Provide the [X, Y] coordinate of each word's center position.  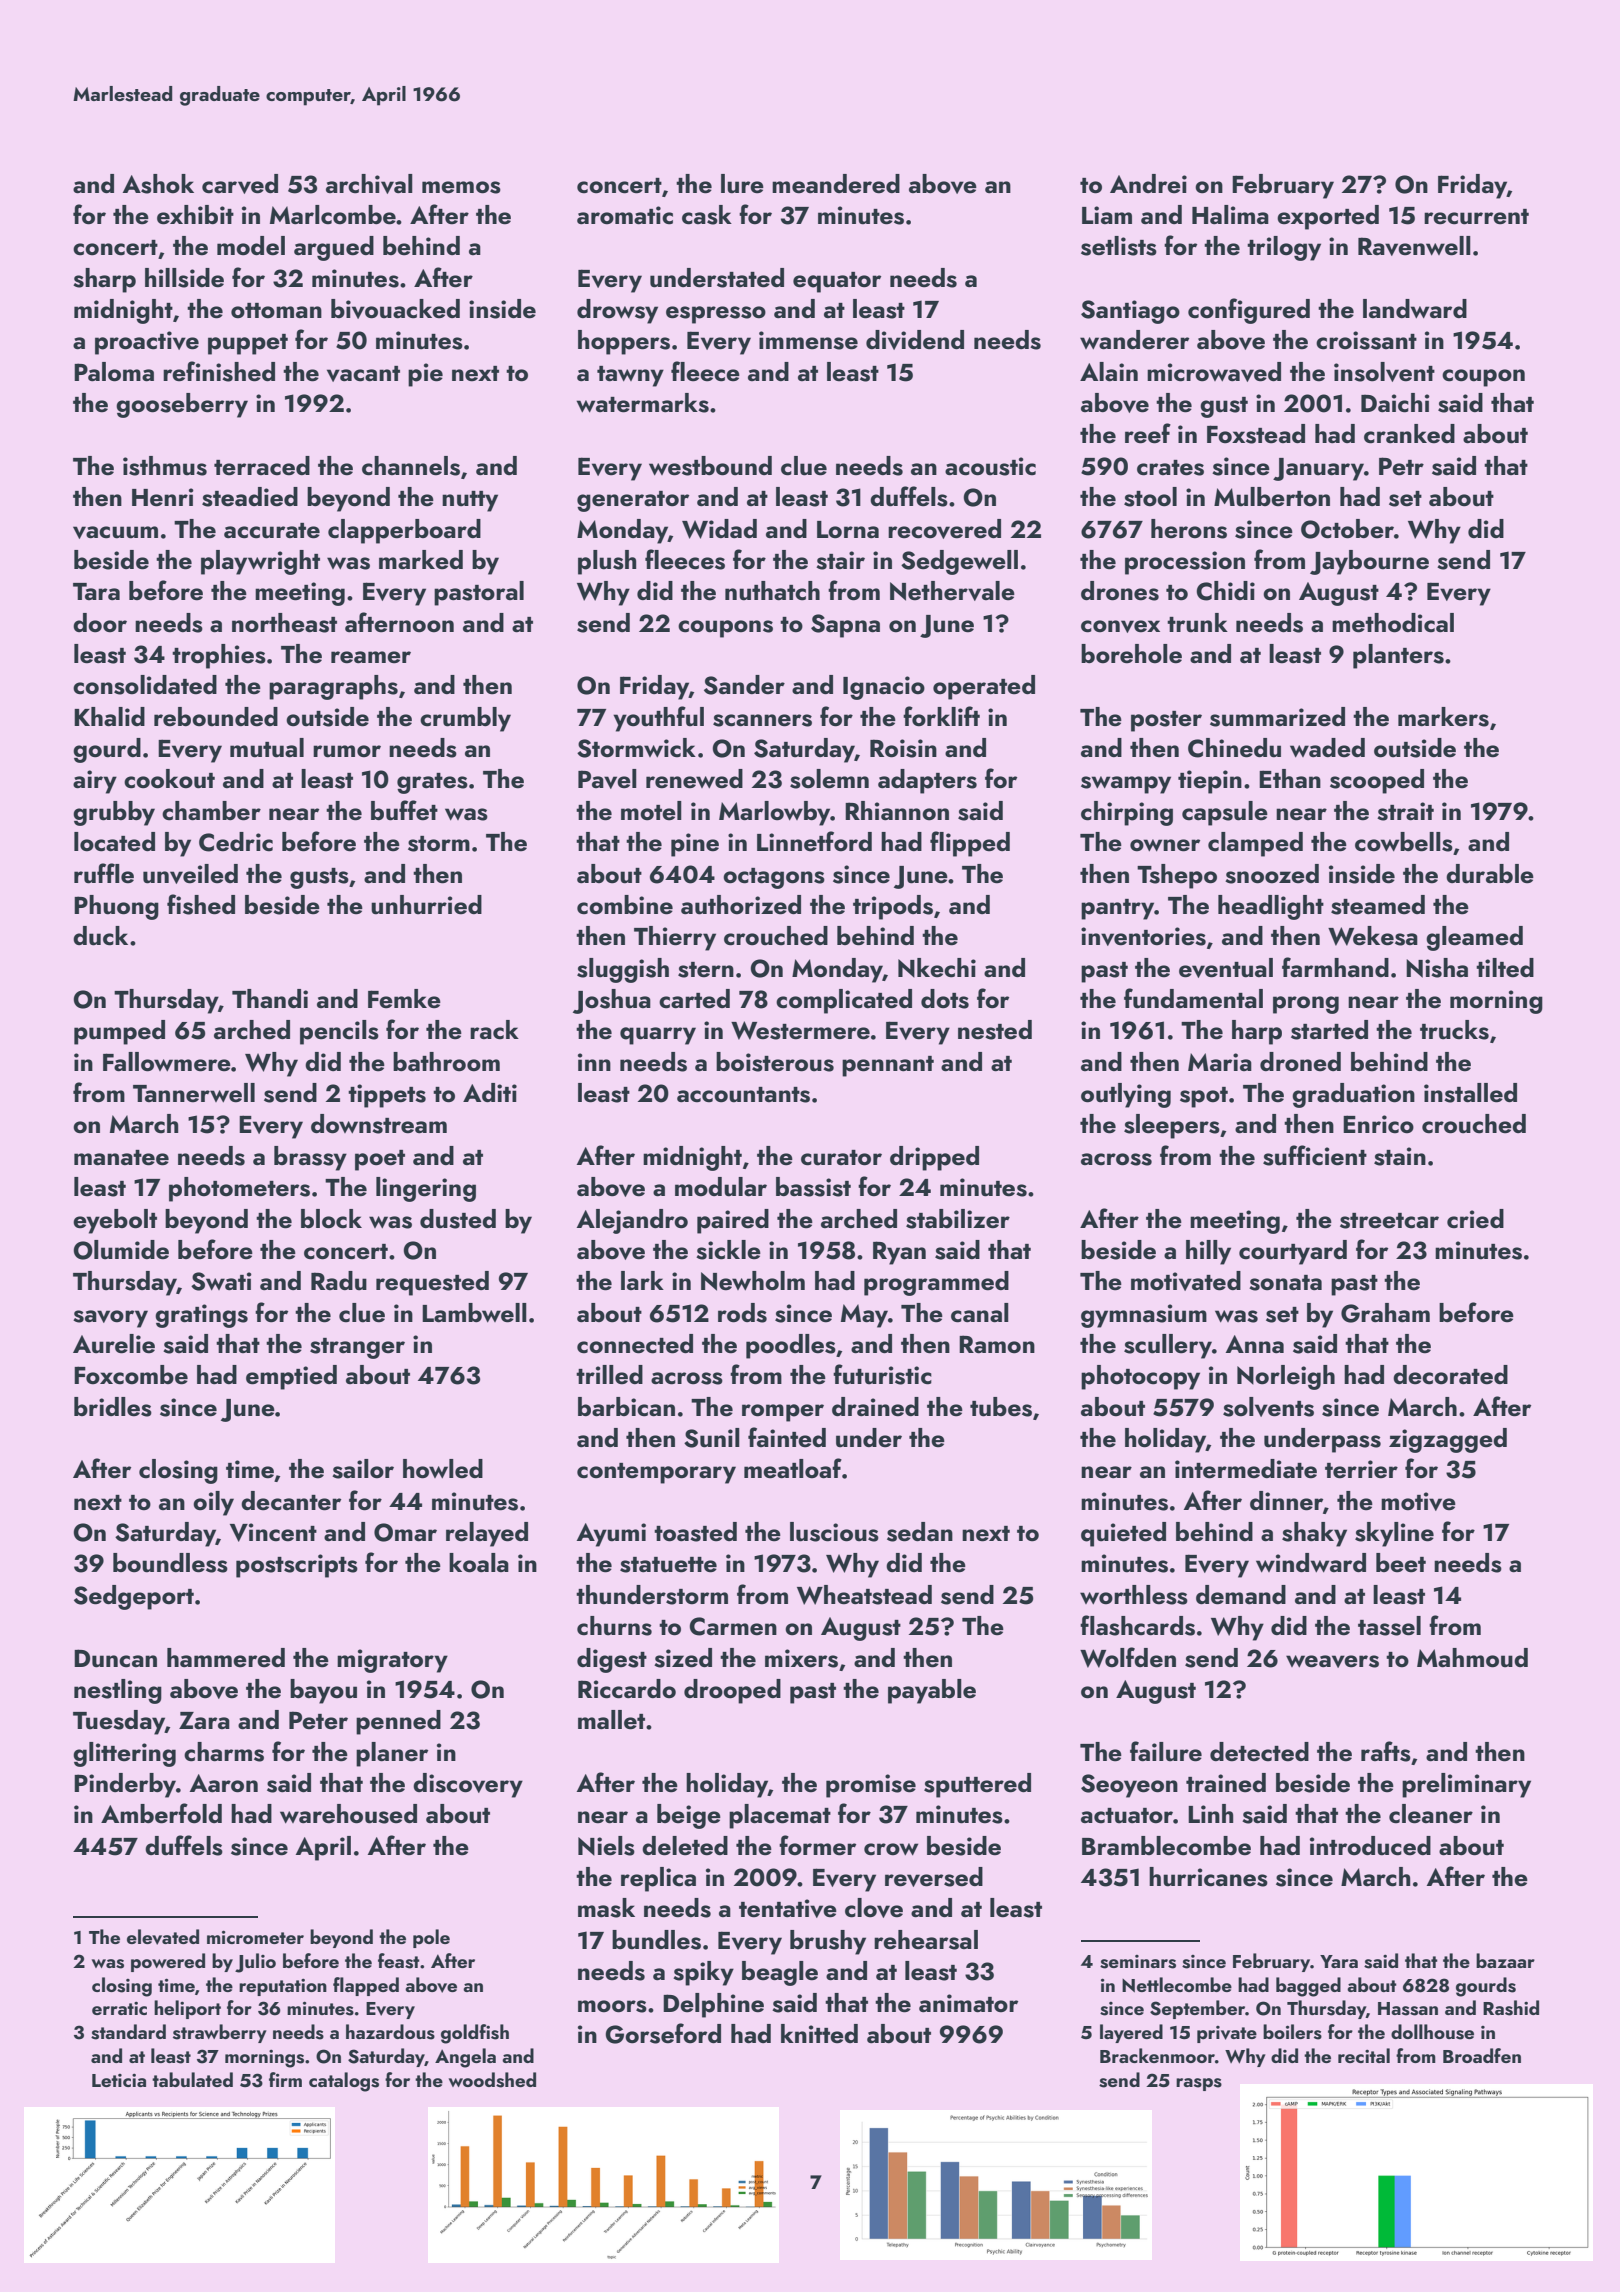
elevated [163, 1937]
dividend [915, 340]
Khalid [109, 716]
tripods [893, 907]
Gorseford [663, 2033]
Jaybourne [1369, 562]
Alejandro [632, 1221]
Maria [1220, 1062]
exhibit [195, 215]
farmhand [1335, 967]
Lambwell [474, 1313]
